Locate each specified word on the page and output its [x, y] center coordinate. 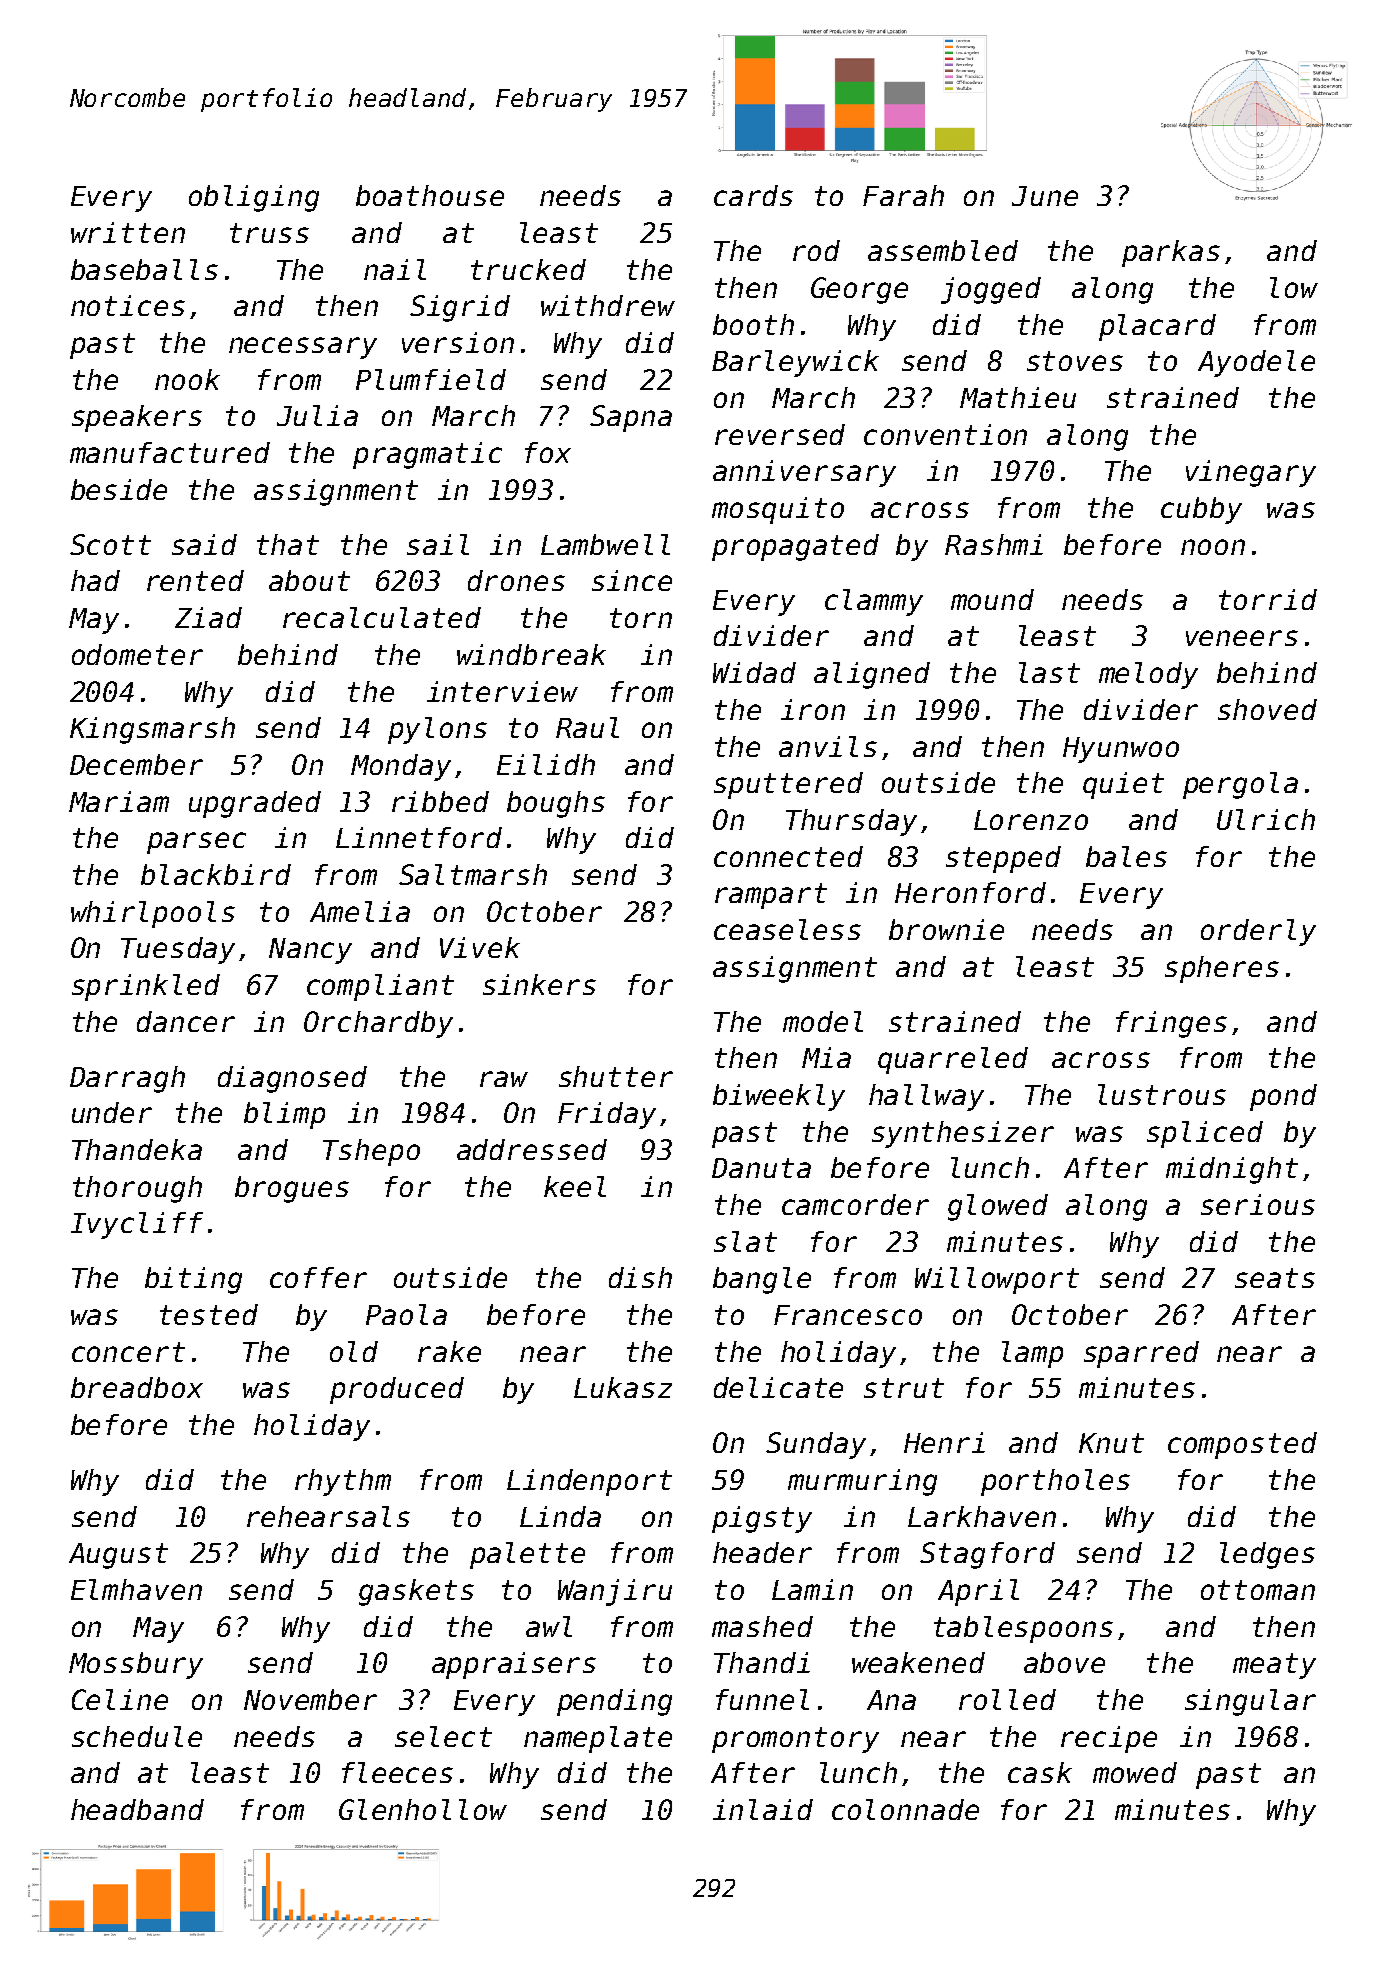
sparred [1141, 1354]
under [112, 1112]
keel [575, 1186]
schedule [137, 1736]
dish [640, 1277]
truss [269, 233]
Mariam [119, 801]
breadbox [137, 1387]
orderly [1258, 932]
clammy [874, 602]
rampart [771, 896]
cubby [1201, 510]
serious [1258, 1204]
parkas [1171, 253]
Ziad [208, 617]
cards [753, 195]
